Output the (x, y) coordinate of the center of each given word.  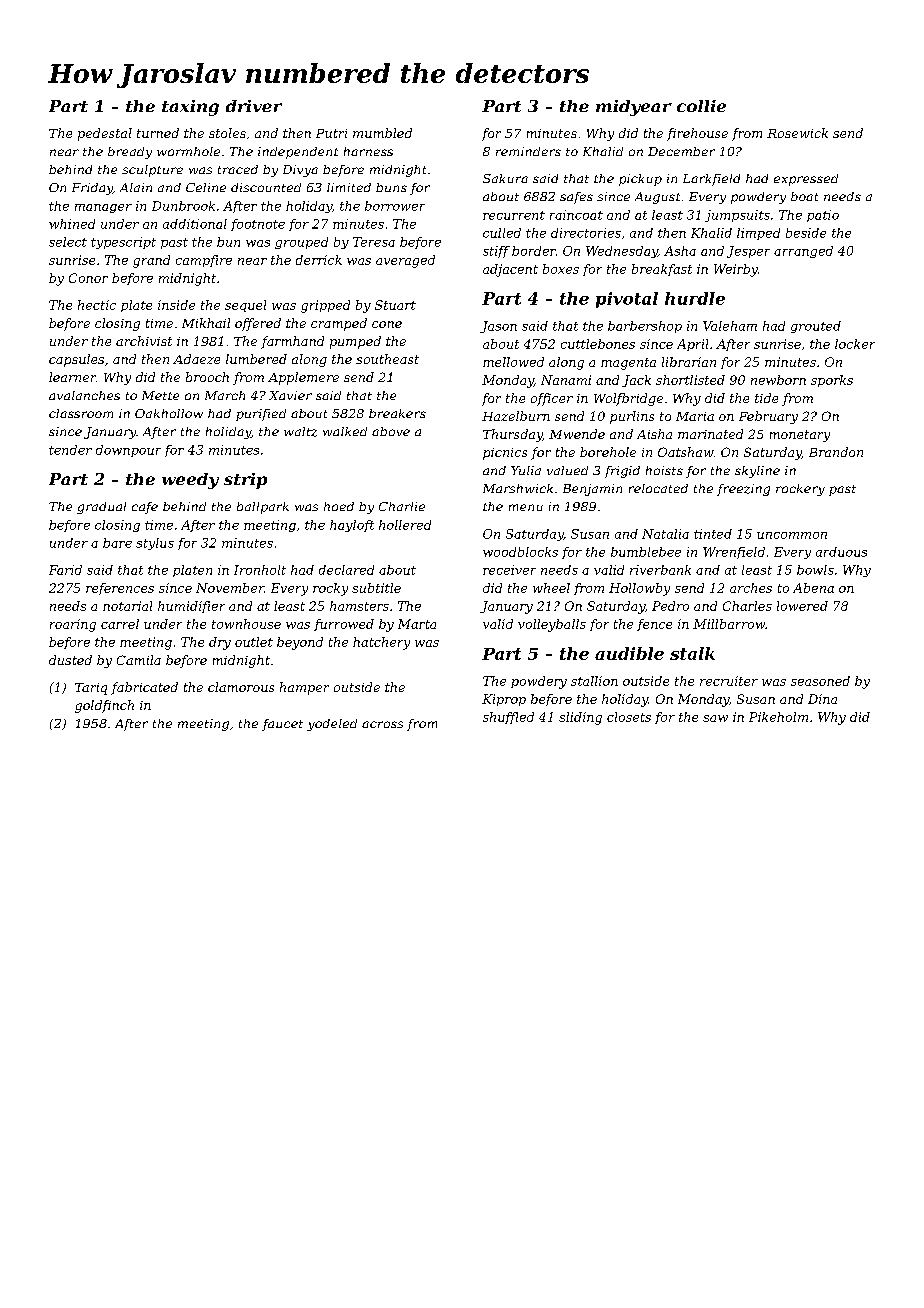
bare (117, 543)
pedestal (105, 134)
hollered (405, 525)
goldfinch (104, 706)
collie (701, 106)
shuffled (508, 718)
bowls (815, 570)
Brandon (836, 452)
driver (254, 106)
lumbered (256, 359)
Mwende (577, 434)
